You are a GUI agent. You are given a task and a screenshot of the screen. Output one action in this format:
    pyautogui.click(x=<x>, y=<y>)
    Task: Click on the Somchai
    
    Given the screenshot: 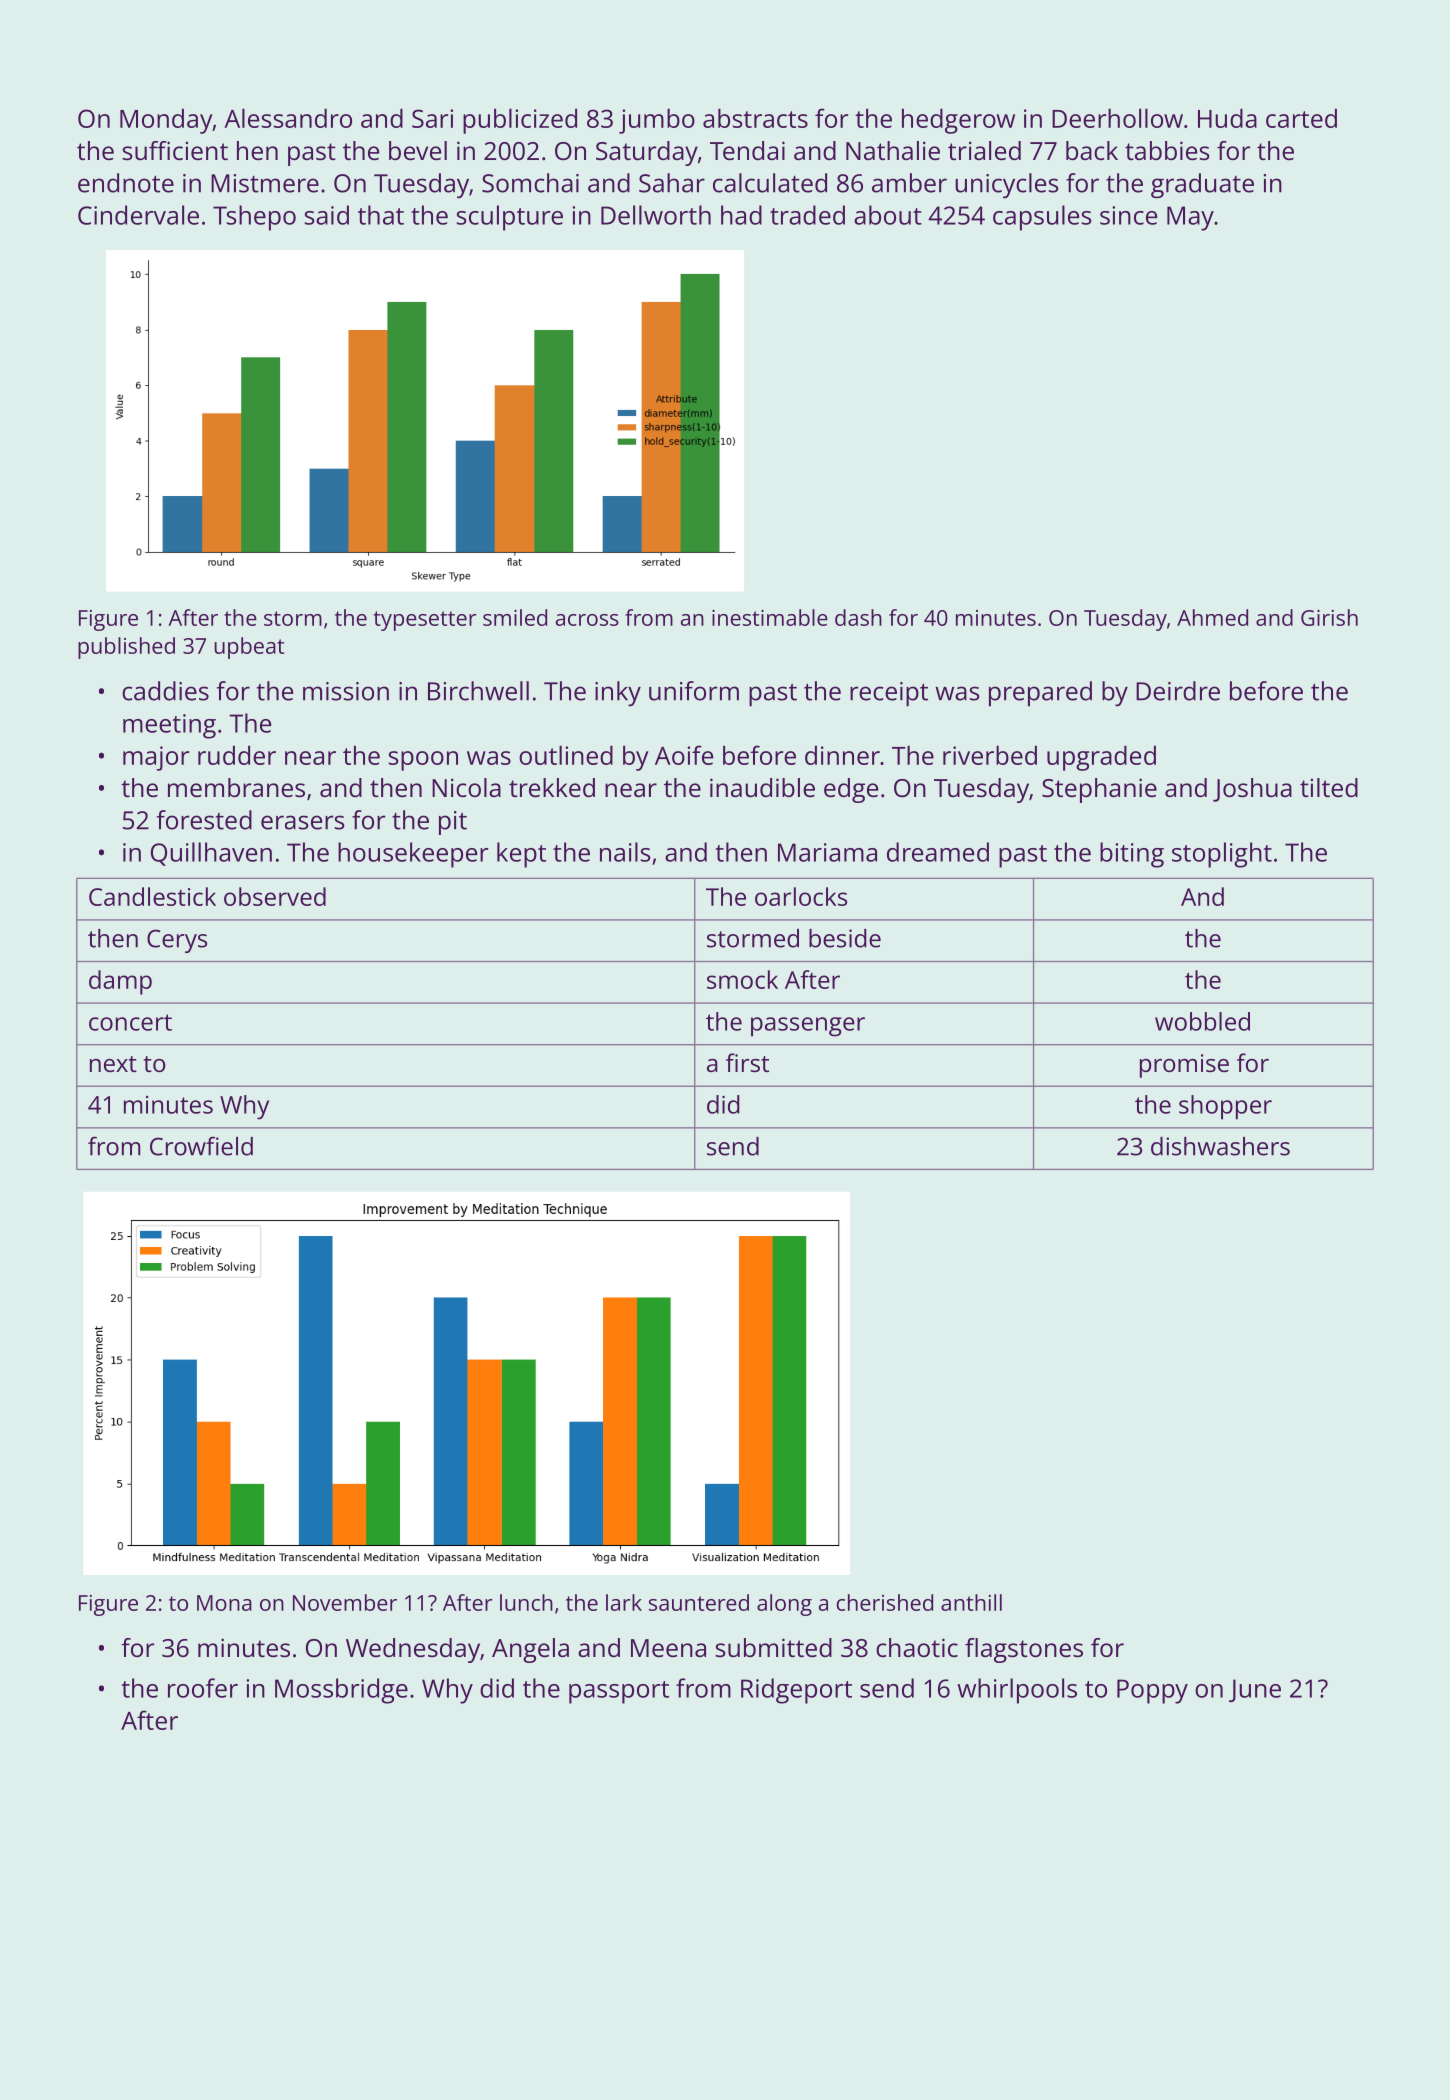 What is the action you would take?
    pyautogui.click(x=530, y=183)
